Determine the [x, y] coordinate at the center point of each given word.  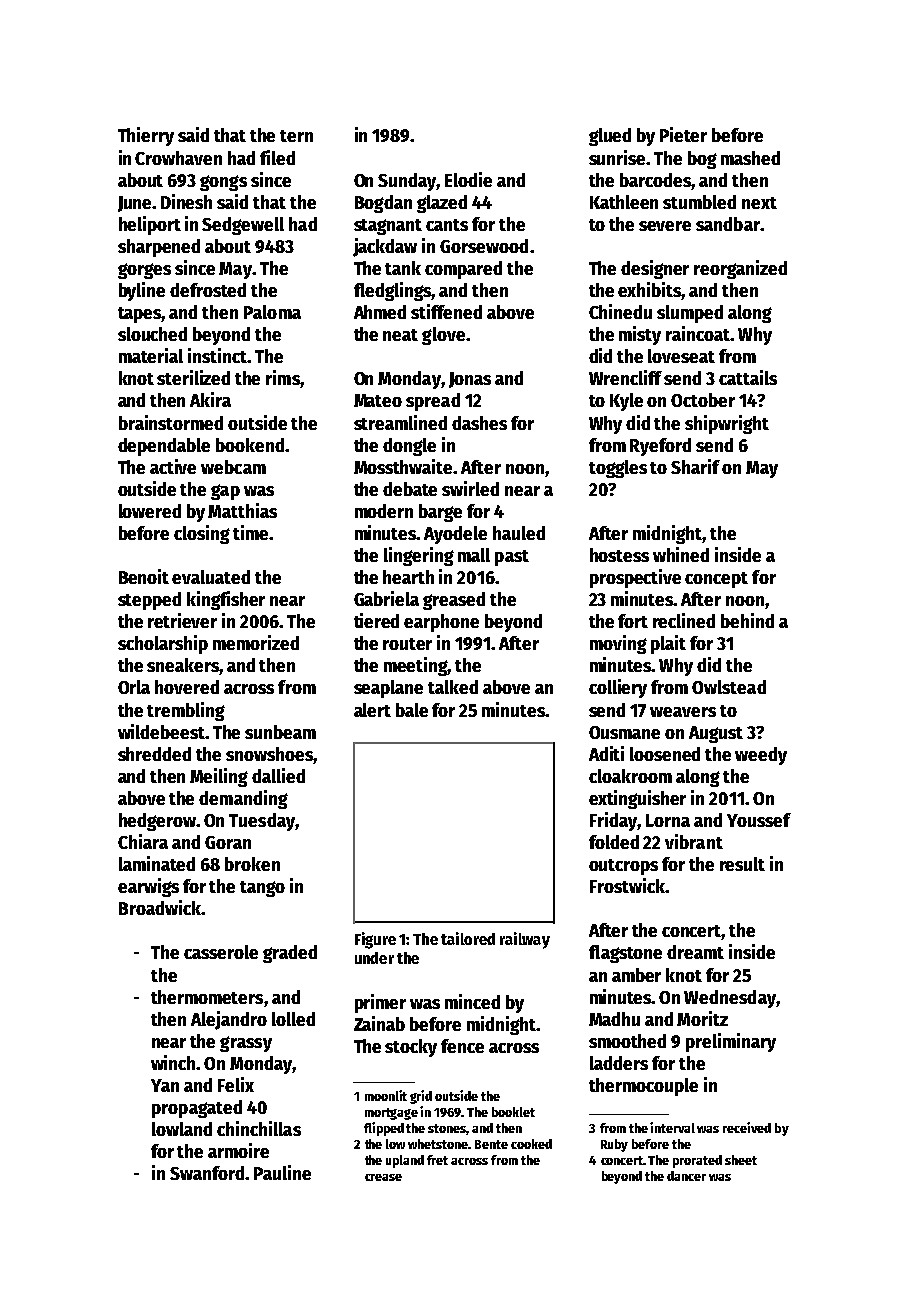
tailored [468, 938]
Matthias [242, 510]
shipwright [727, 424]
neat [400, 335]
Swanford [207, 1173]
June [135, 204]
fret [437, 1160]
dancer [686, 1176]
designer [655, 269]
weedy [761, 756]
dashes [479, 423]
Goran [228, 842]
